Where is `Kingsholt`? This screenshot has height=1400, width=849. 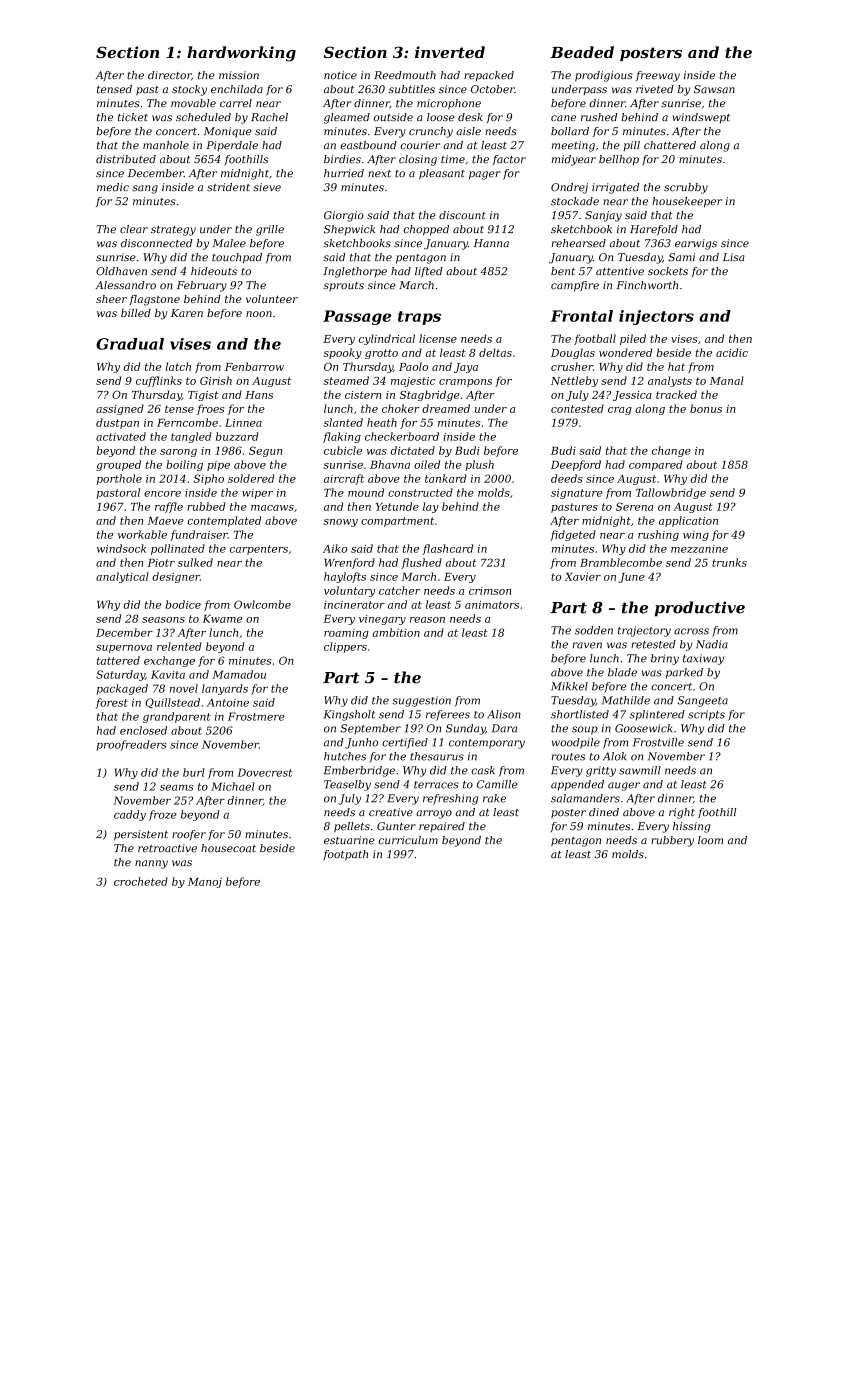 Kingsholt is located at coordinates (349, 715).
